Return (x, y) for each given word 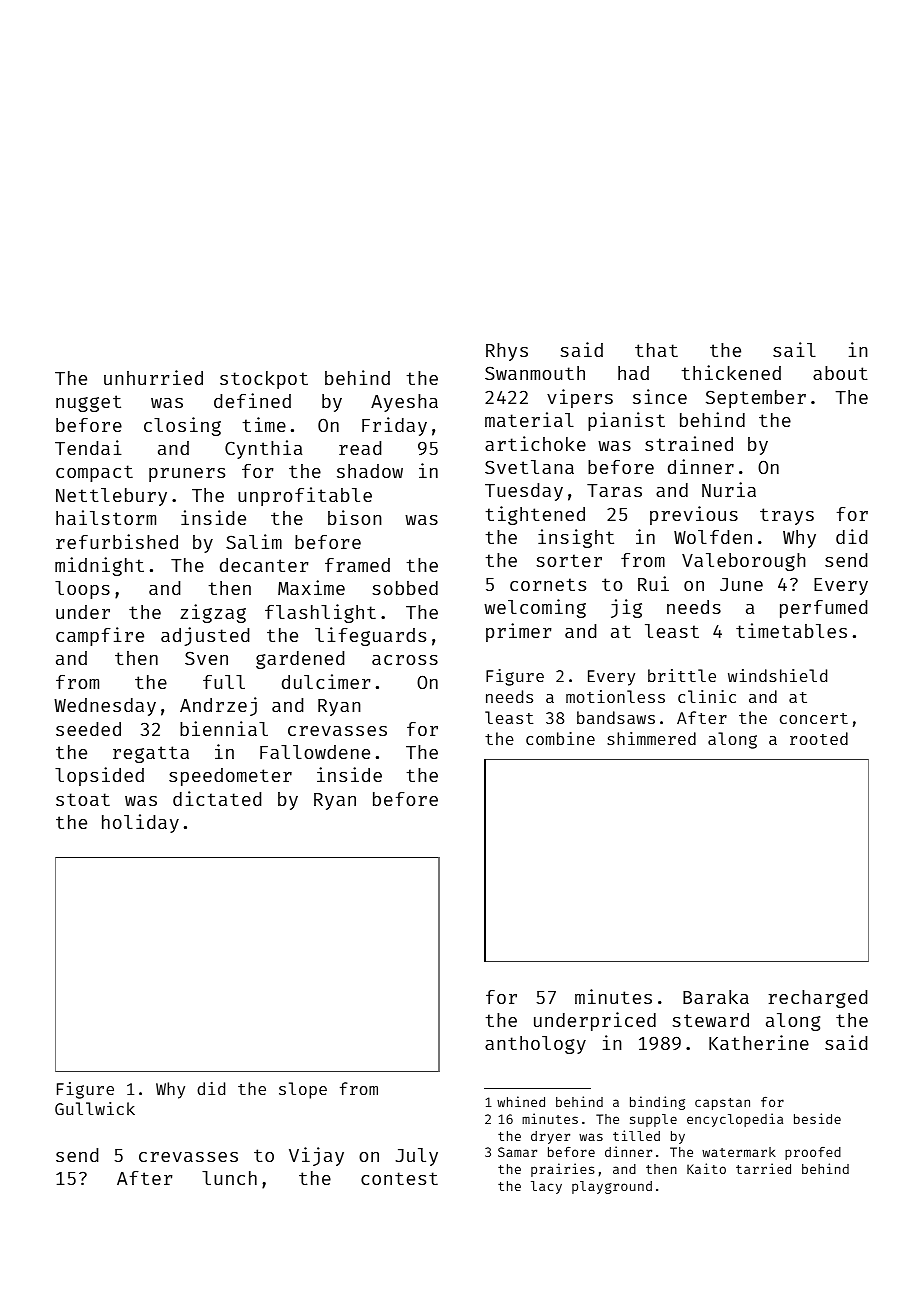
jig (626, 608)
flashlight (320, 613)
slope (303, 1090)
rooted (819, 738)
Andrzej (218, 706)
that (656, 350)
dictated (217, 798)
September (756, 399)
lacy (546, 1187)
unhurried (153, 377)
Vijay (316, 1156)
